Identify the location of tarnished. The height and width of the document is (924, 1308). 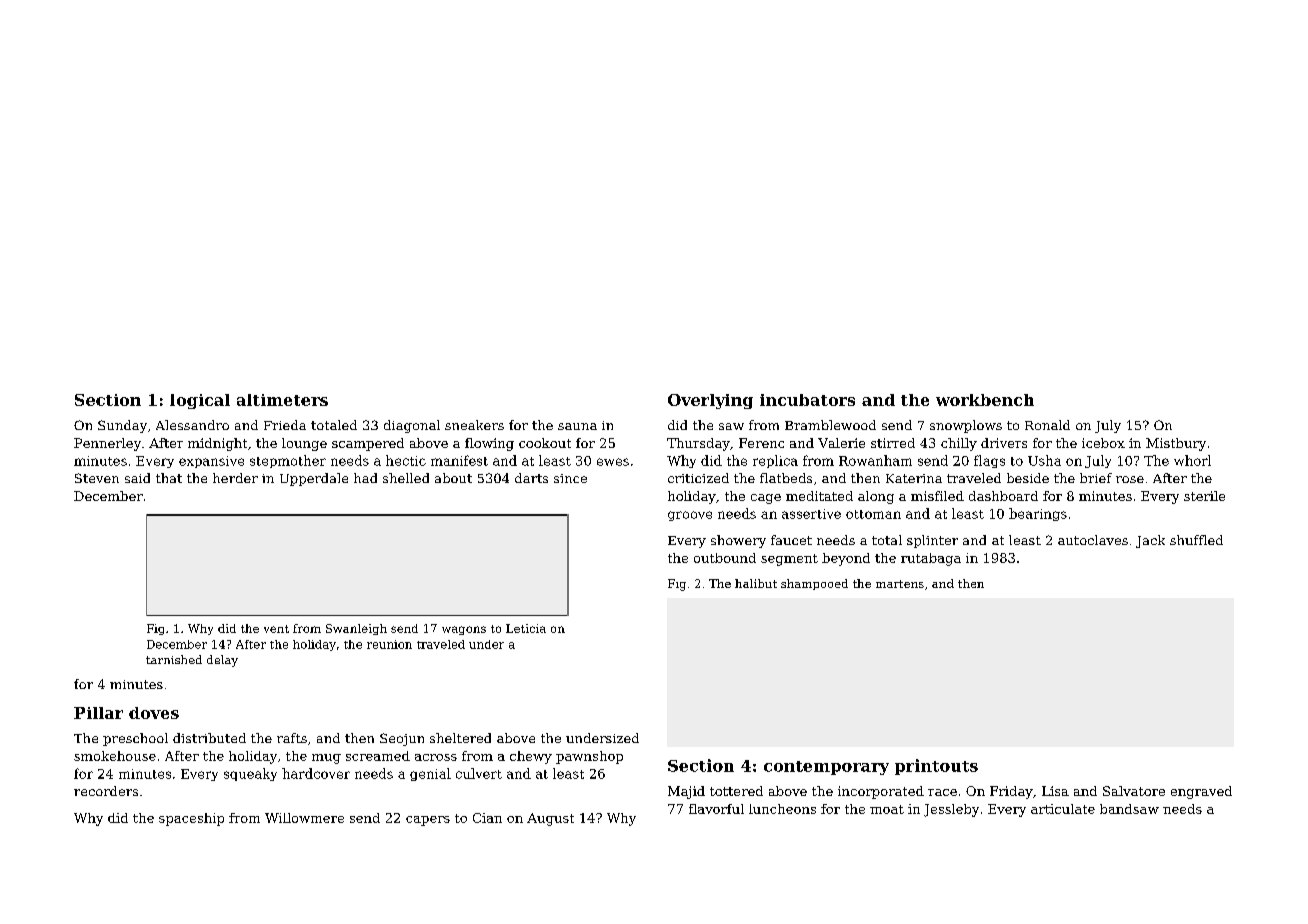
(174, 659).
